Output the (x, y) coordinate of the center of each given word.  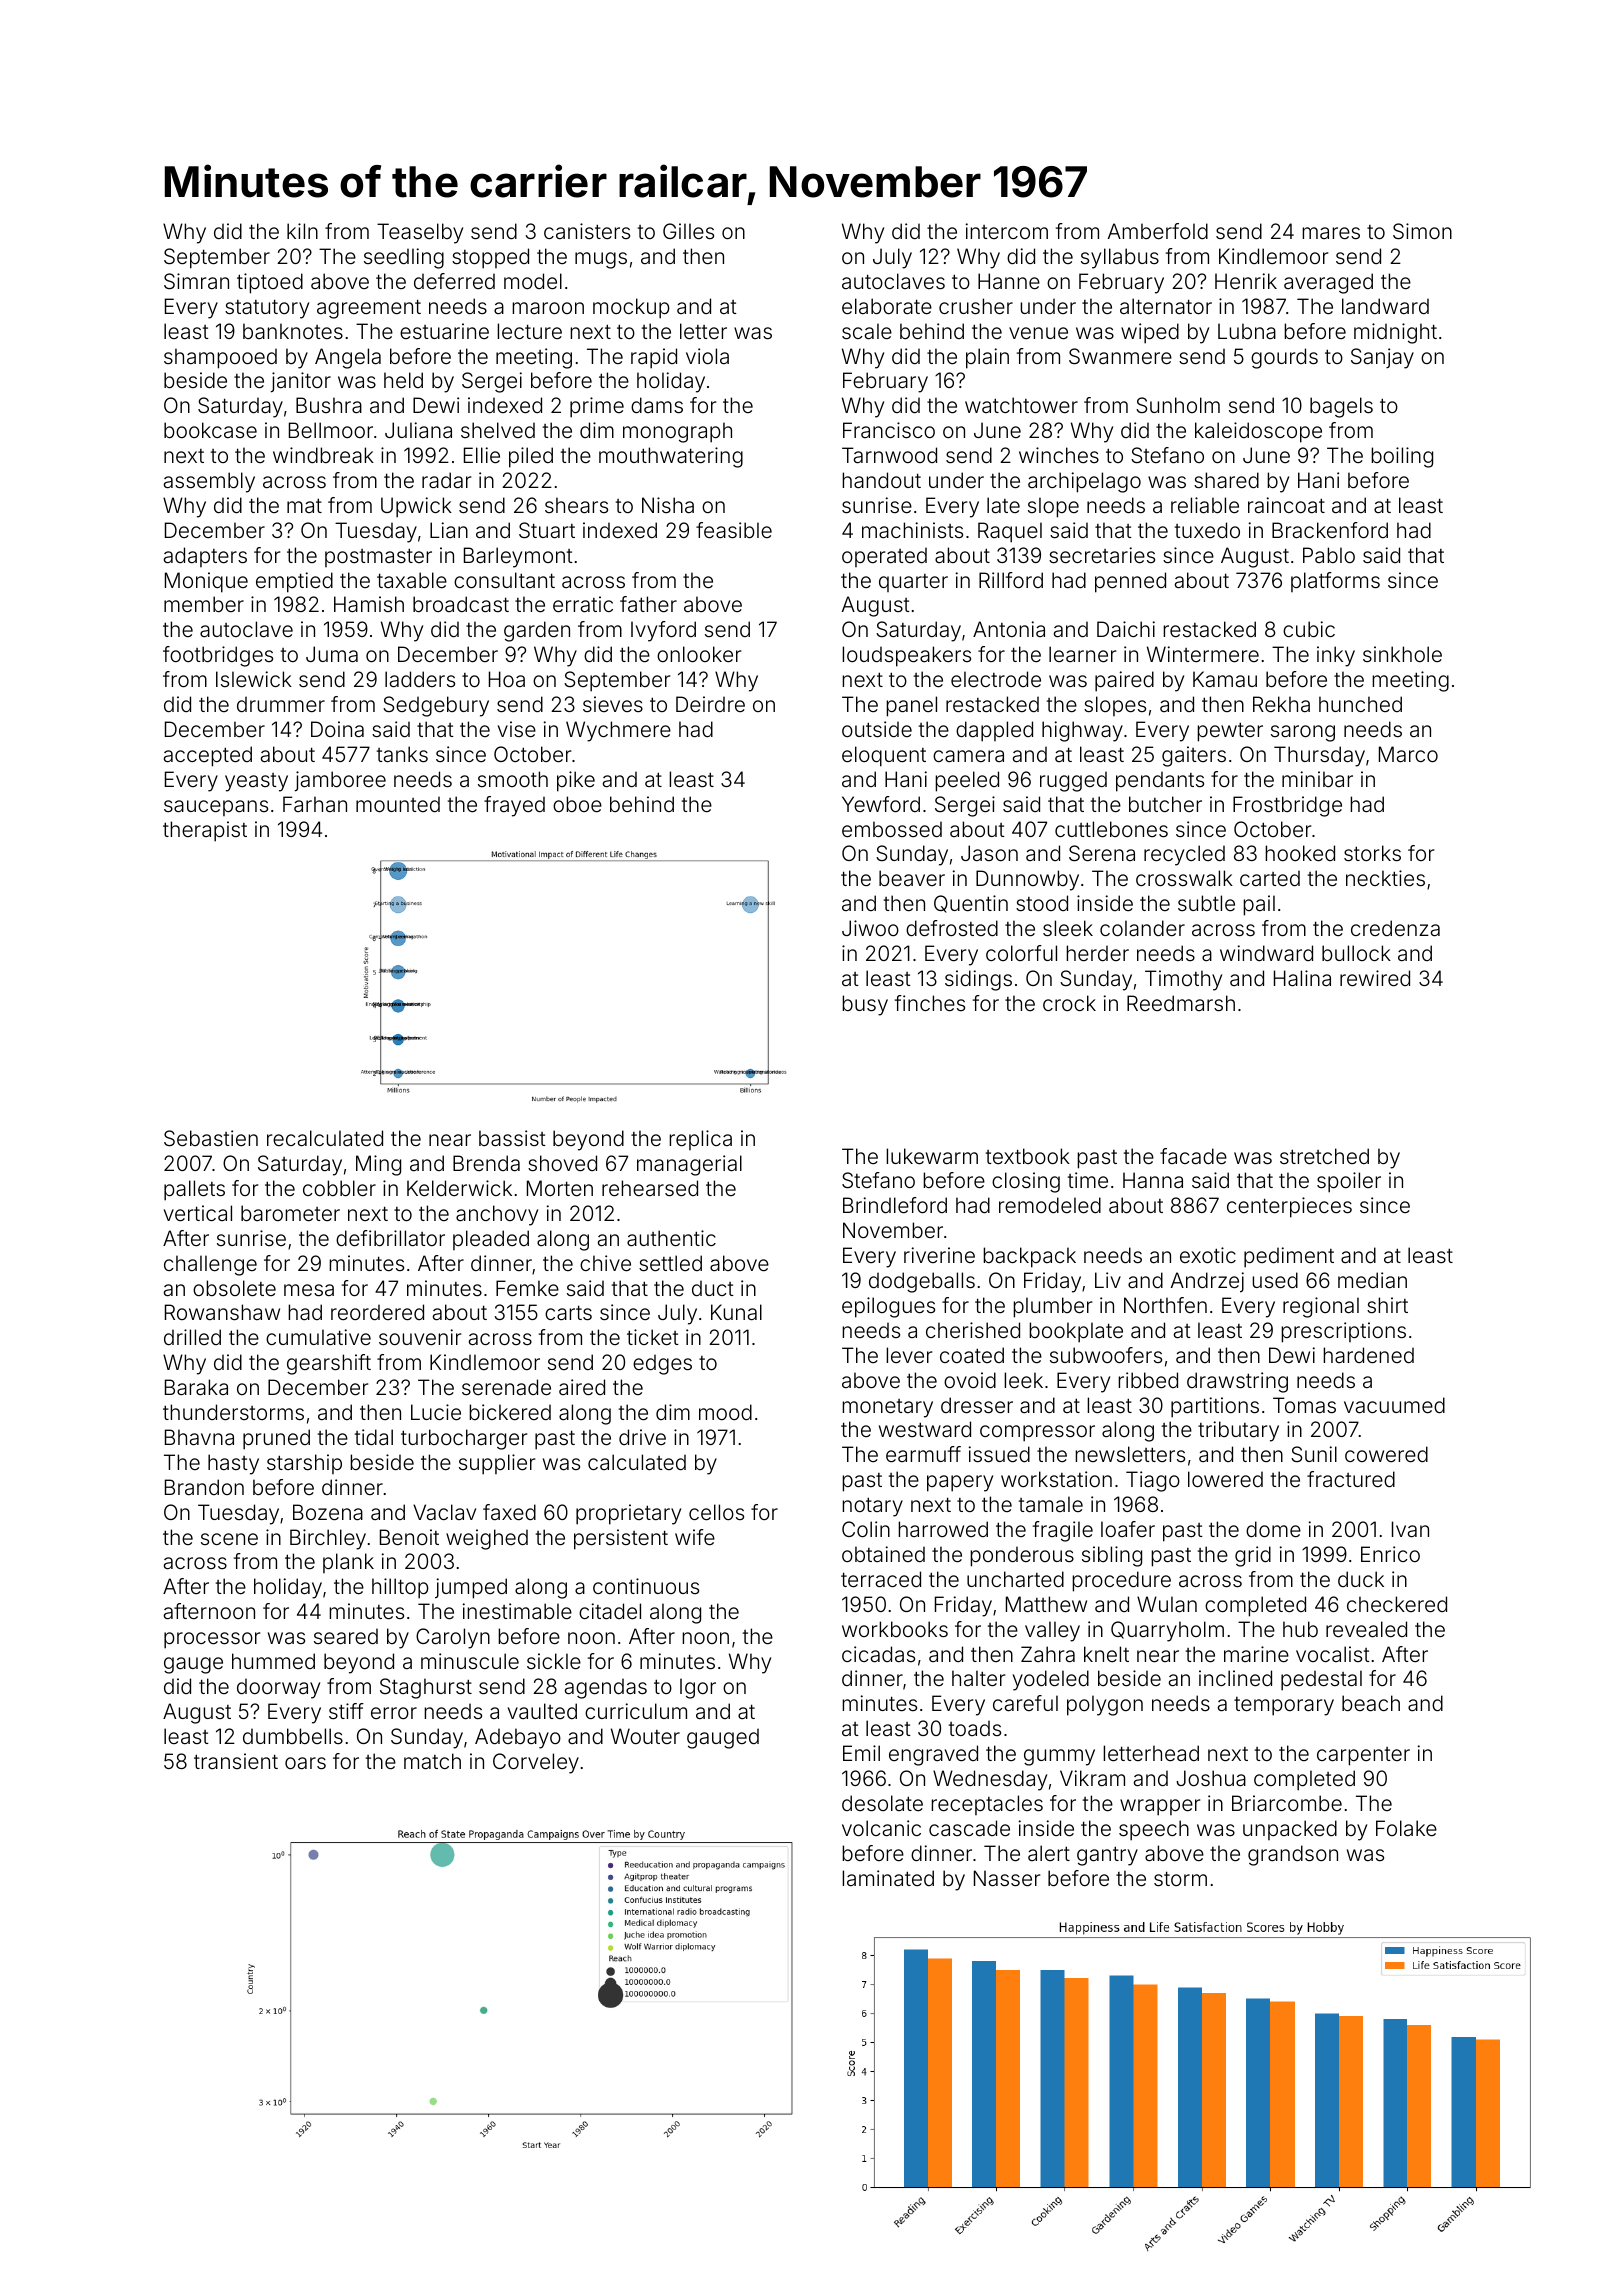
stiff (346, 1711)
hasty (233, 1464)
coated (972, 1355)
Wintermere (1203, 654)
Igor (698, 1688)
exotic (1208, 1255)
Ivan (1410, 1529)
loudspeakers (906, 656)
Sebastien (211, 1138)
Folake (1406, 1828)
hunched (1360, 704)
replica (700, 1140)
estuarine (444, 331)
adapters (205, 557)
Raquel (1010, 532)
